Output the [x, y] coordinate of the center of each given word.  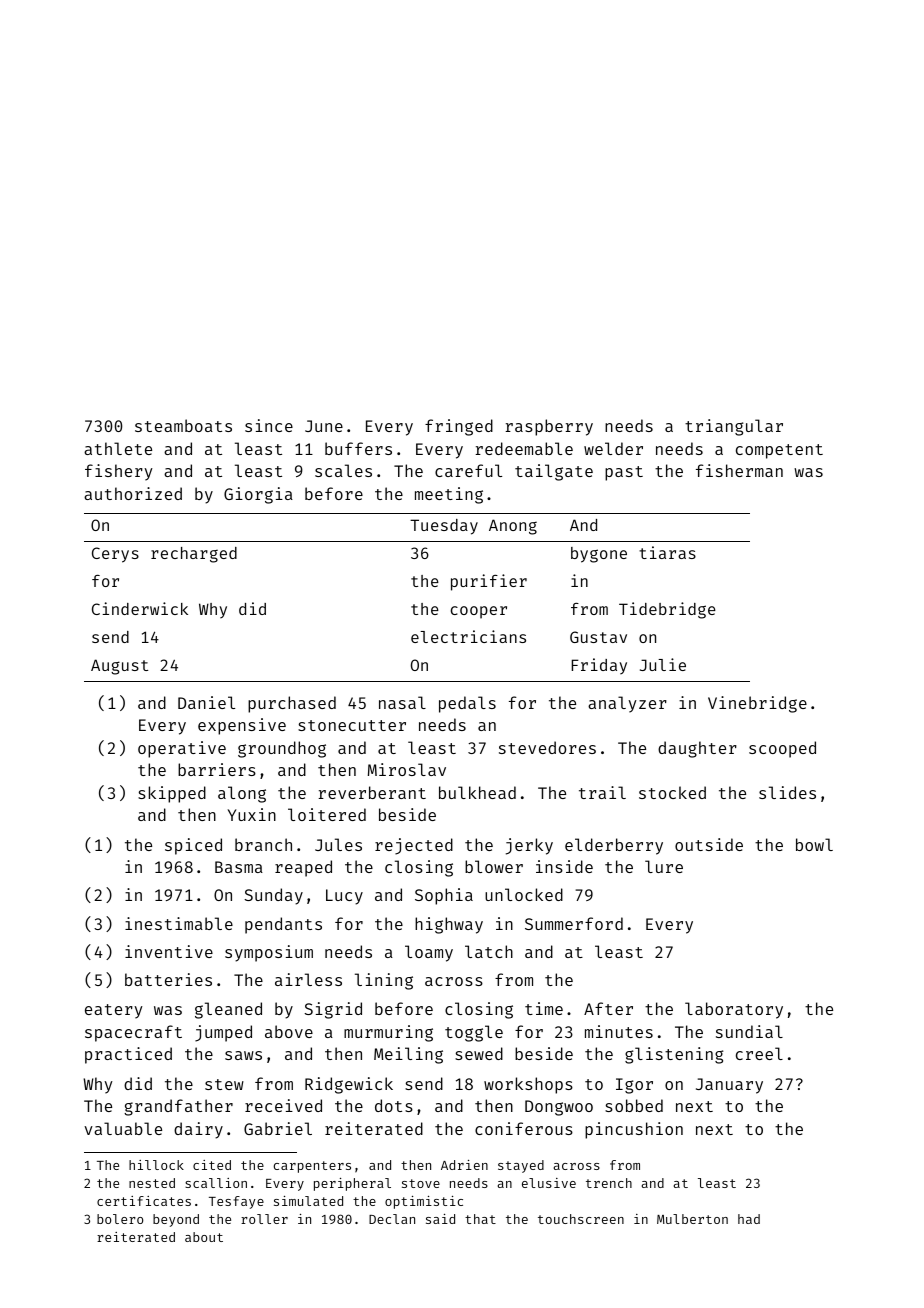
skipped [172, 794]
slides [787, 792]
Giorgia [258, 495]
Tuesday [444, 527]
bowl [814, 844]
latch [489, 951]
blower [494, 866]
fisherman [739, 470]
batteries [168, 979]
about [204, 1237]
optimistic [424, 1202]
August [119, 667]
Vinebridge [757, 704]
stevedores [547, 747]
